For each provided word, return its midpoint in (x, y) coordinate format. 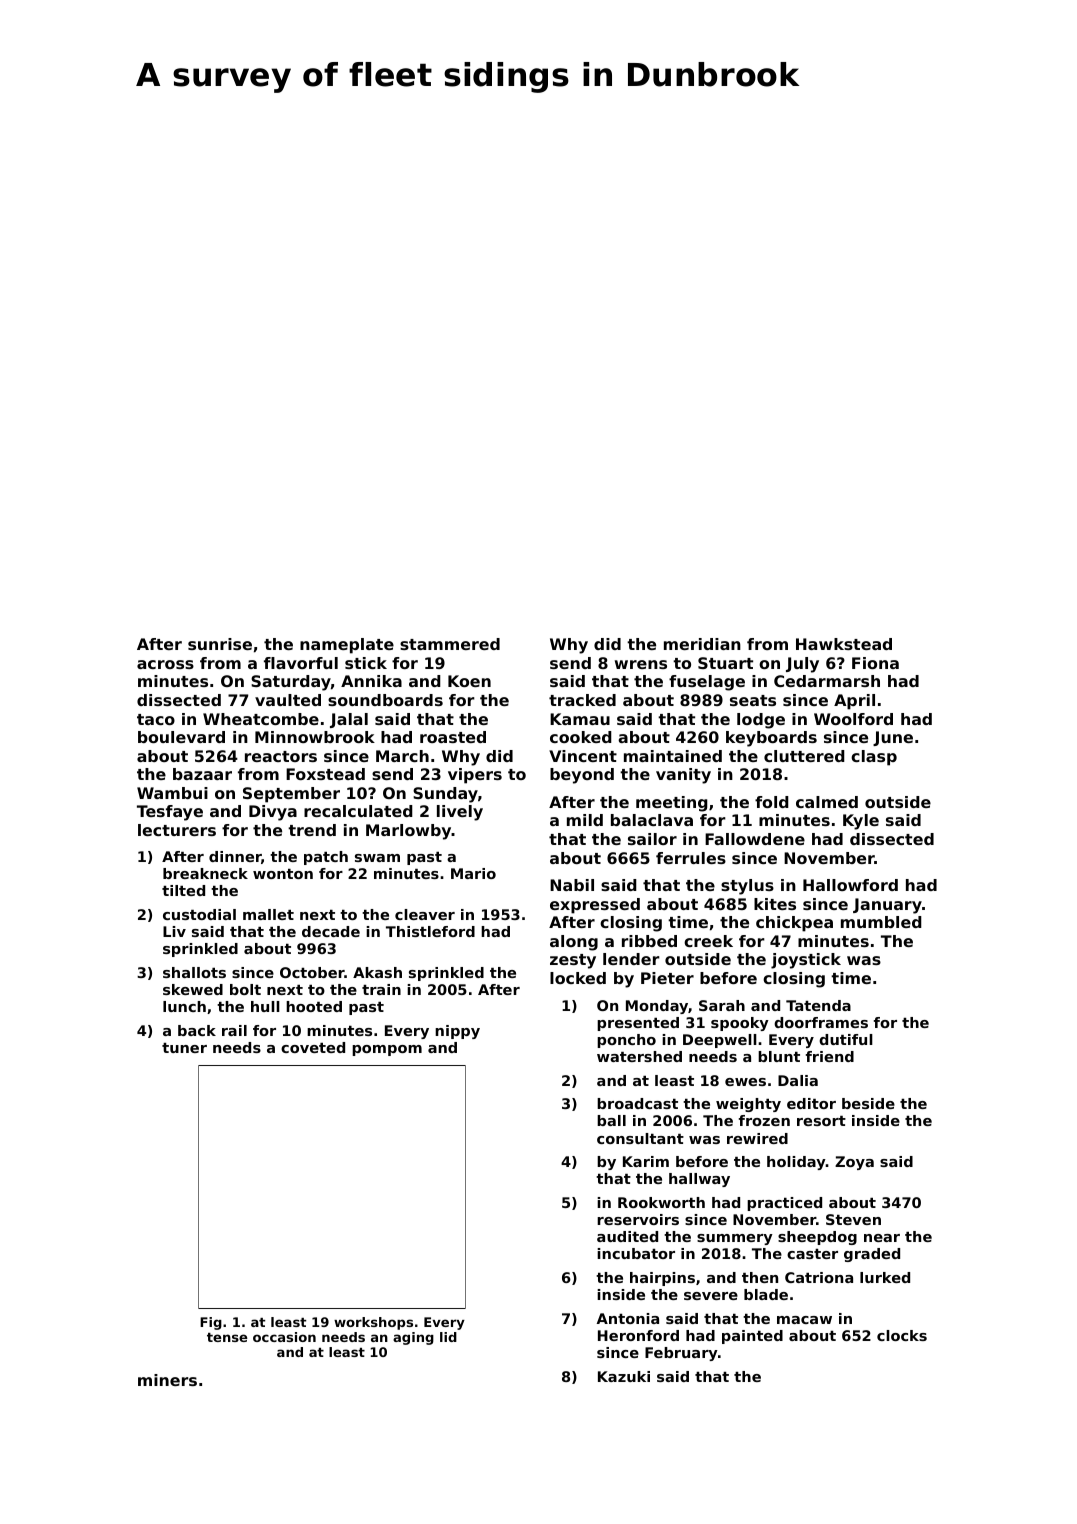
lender (631, 959)
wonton (283, 874)
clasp (874, 758)
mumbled (881, 922)
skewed (193, 989)
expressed (595, 906)
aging (413, 1338)
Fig (211, 1323)
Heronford (638, 1335)
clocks (902, 1335)
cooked (581, 737)
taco (156, 719)
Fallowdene (755, 839)
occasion (284, 1337)
